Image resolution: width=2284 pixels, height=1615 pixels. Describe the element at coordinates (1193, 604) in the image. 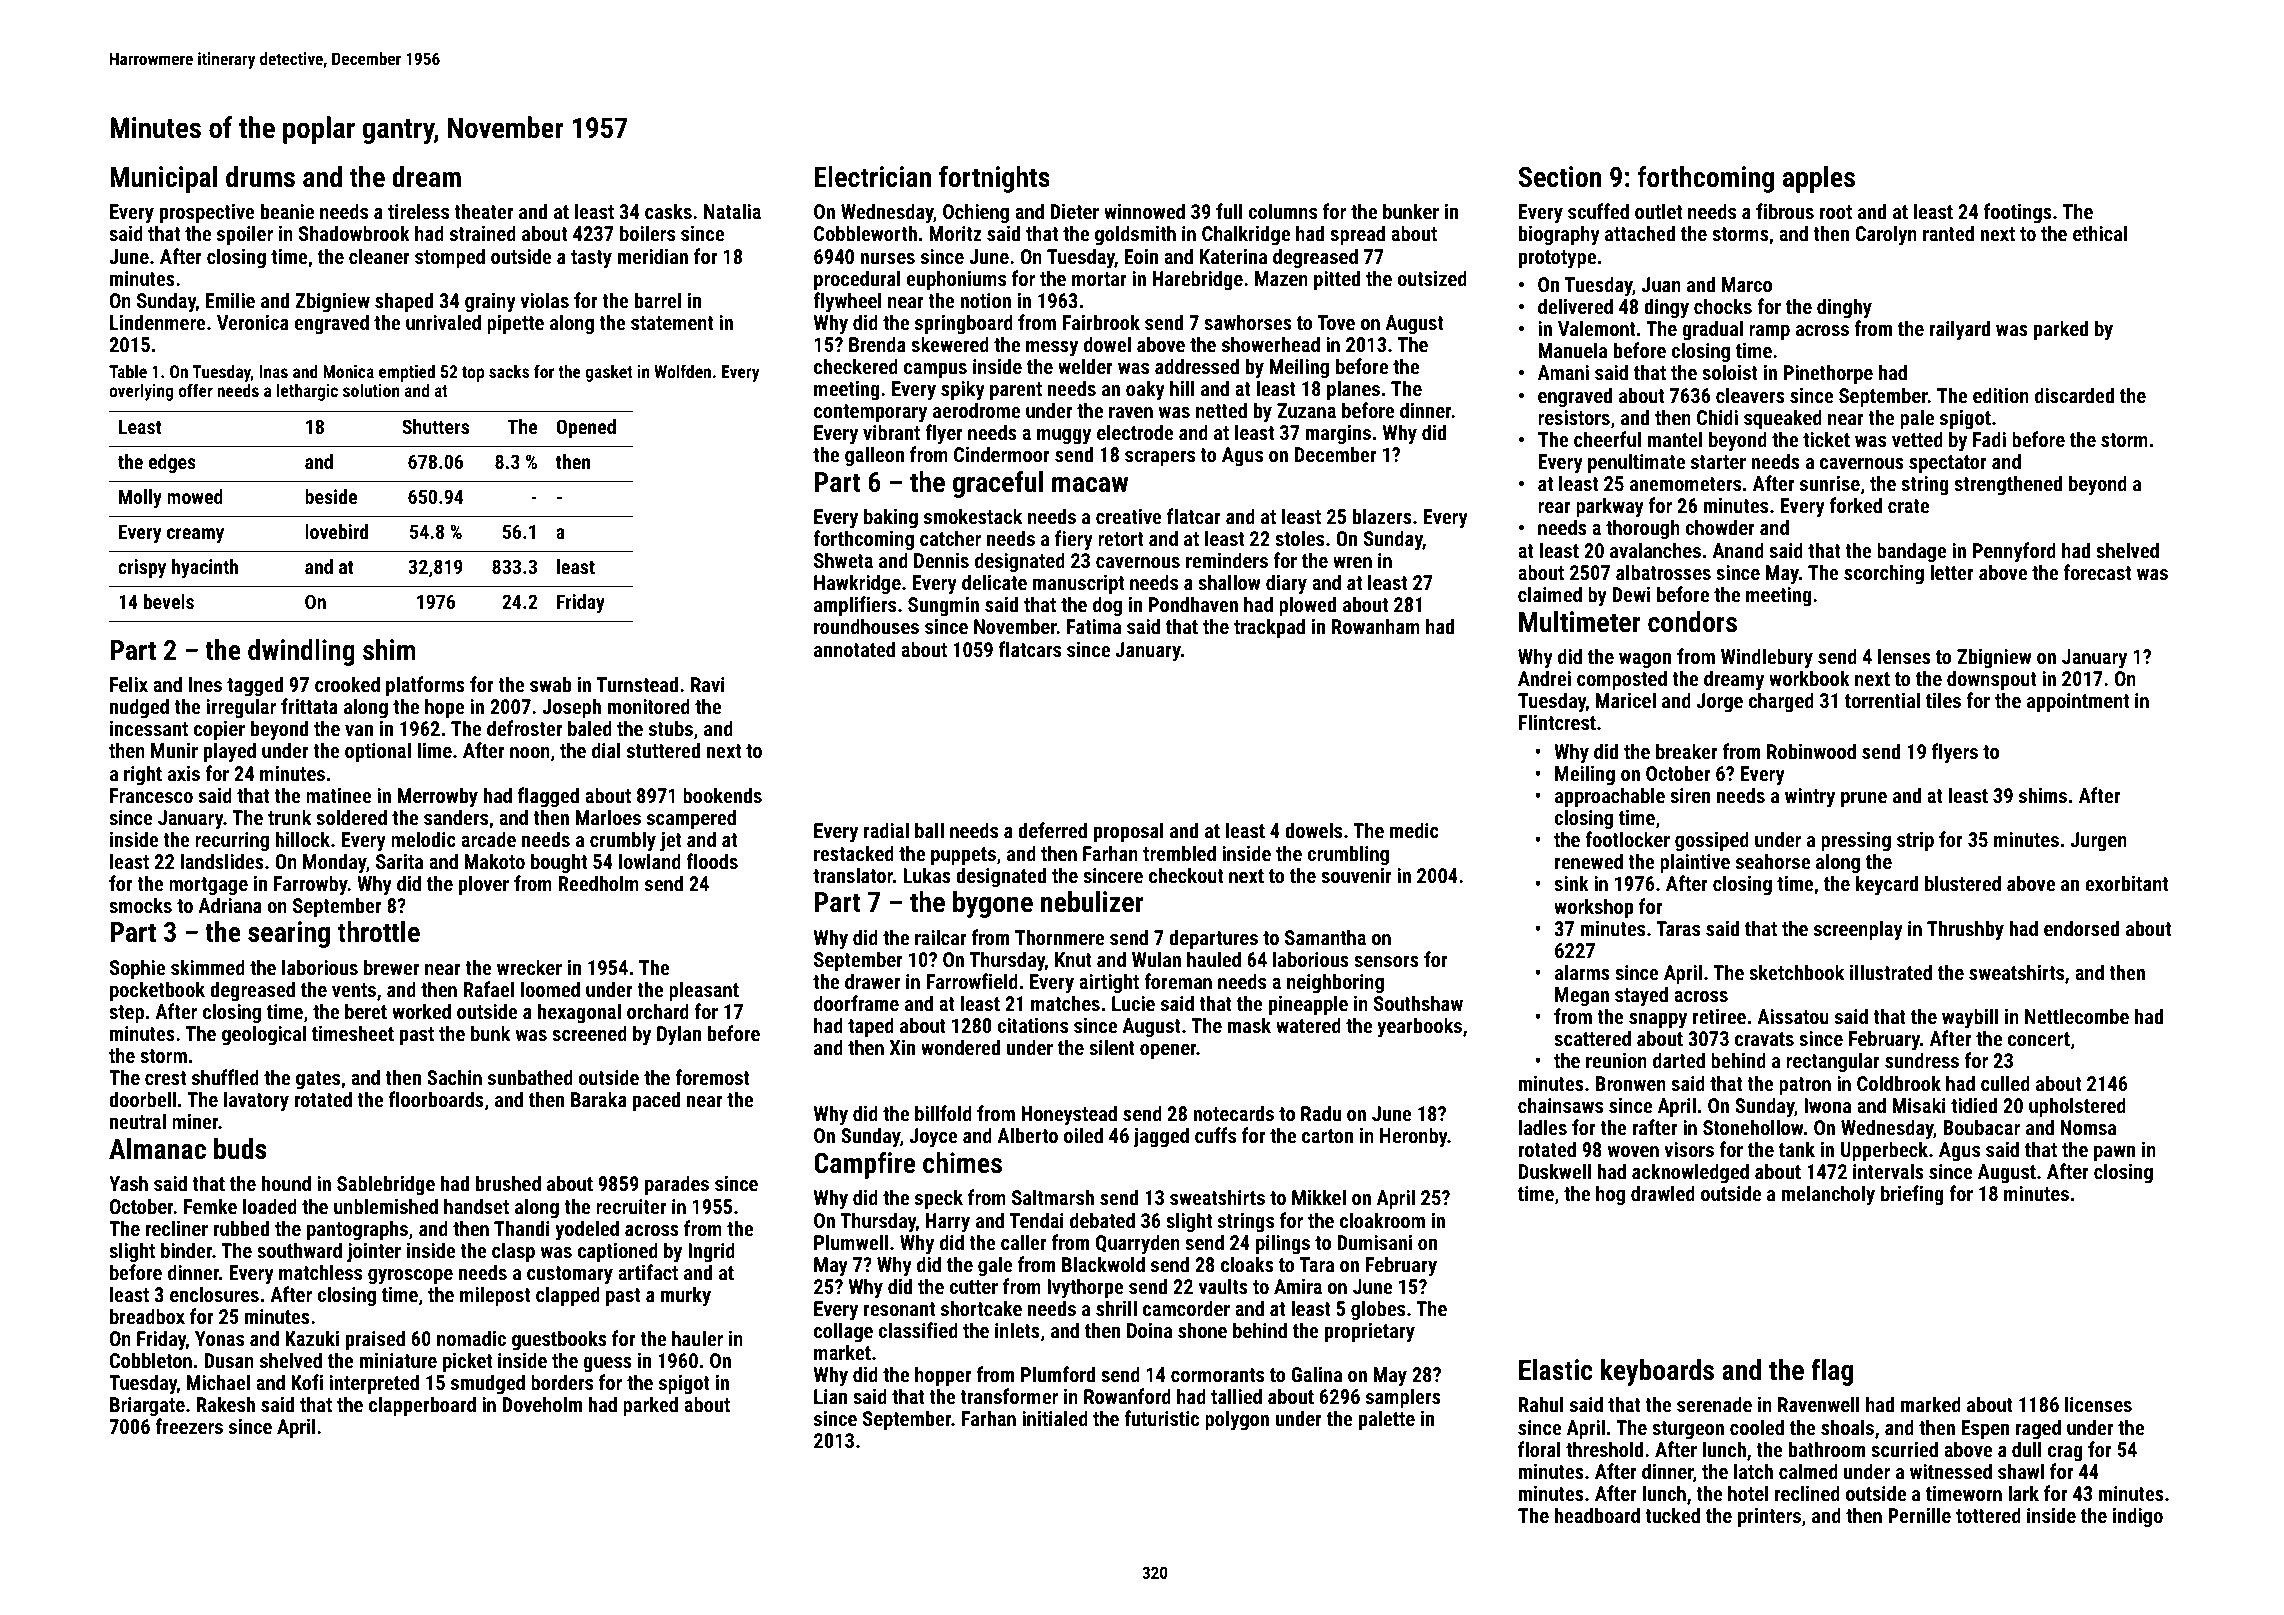

I see `Pondhaven` at that location.
